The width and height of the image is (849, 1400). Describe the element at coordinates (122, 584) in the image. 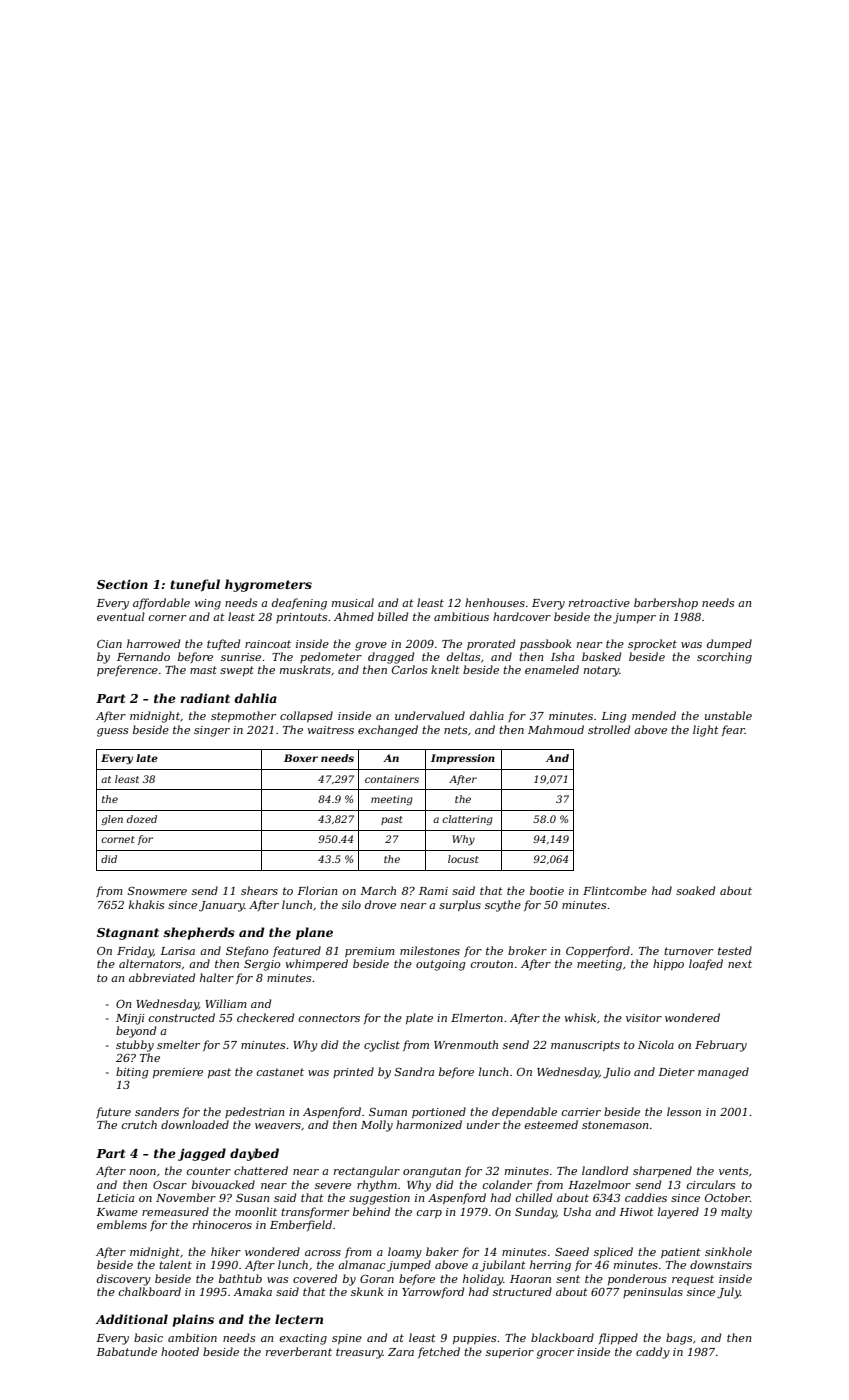

I see `Section` at that location.
